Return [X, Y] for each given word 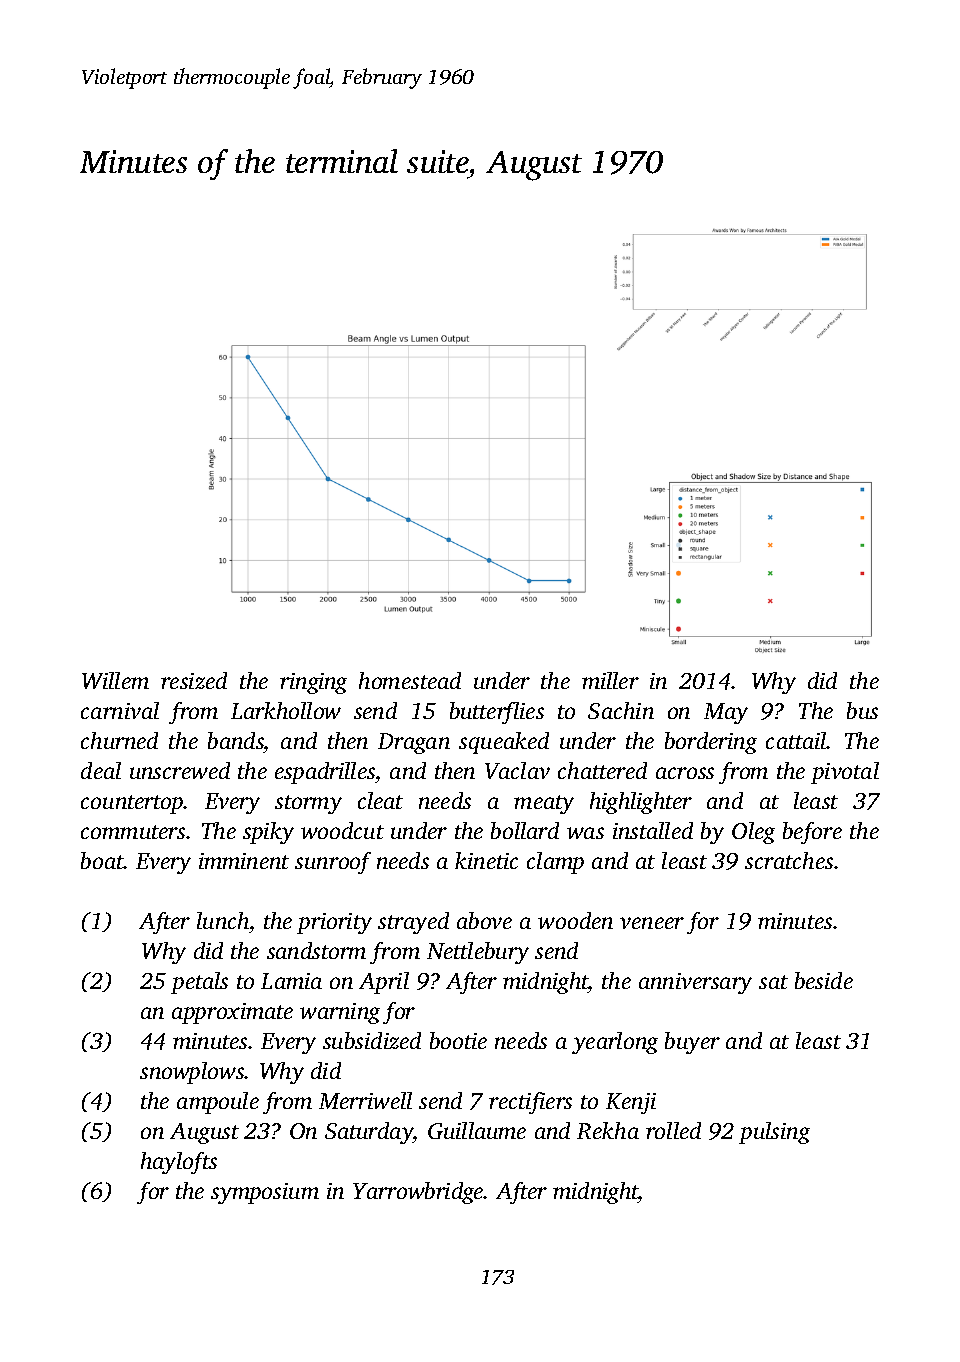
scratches [789, 860]
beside [824, 980]
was [585, 833]
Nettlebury [478, 953]
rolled [673, 1130]
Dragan [414, 743]
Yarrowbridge [418, 1193]
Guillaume [477, 1130]
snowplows [192, 1073]
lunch [223, 920]
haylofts [179, 1163]
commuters [133, 832]
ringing [313, 683]
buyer [692, 1043]
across [685, 773]
